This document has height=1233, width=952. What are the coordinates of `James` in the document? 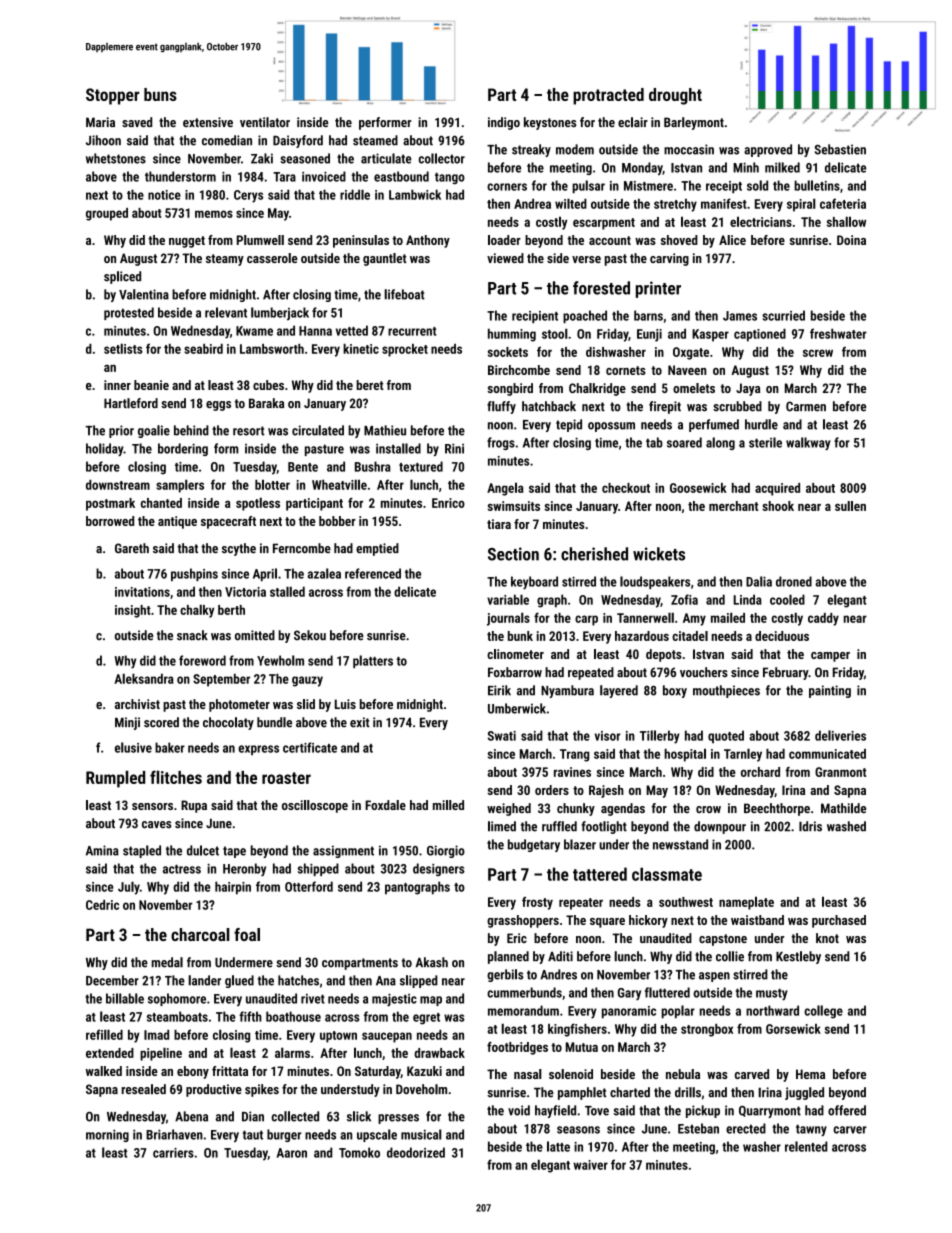 It's located at (740, 316).
